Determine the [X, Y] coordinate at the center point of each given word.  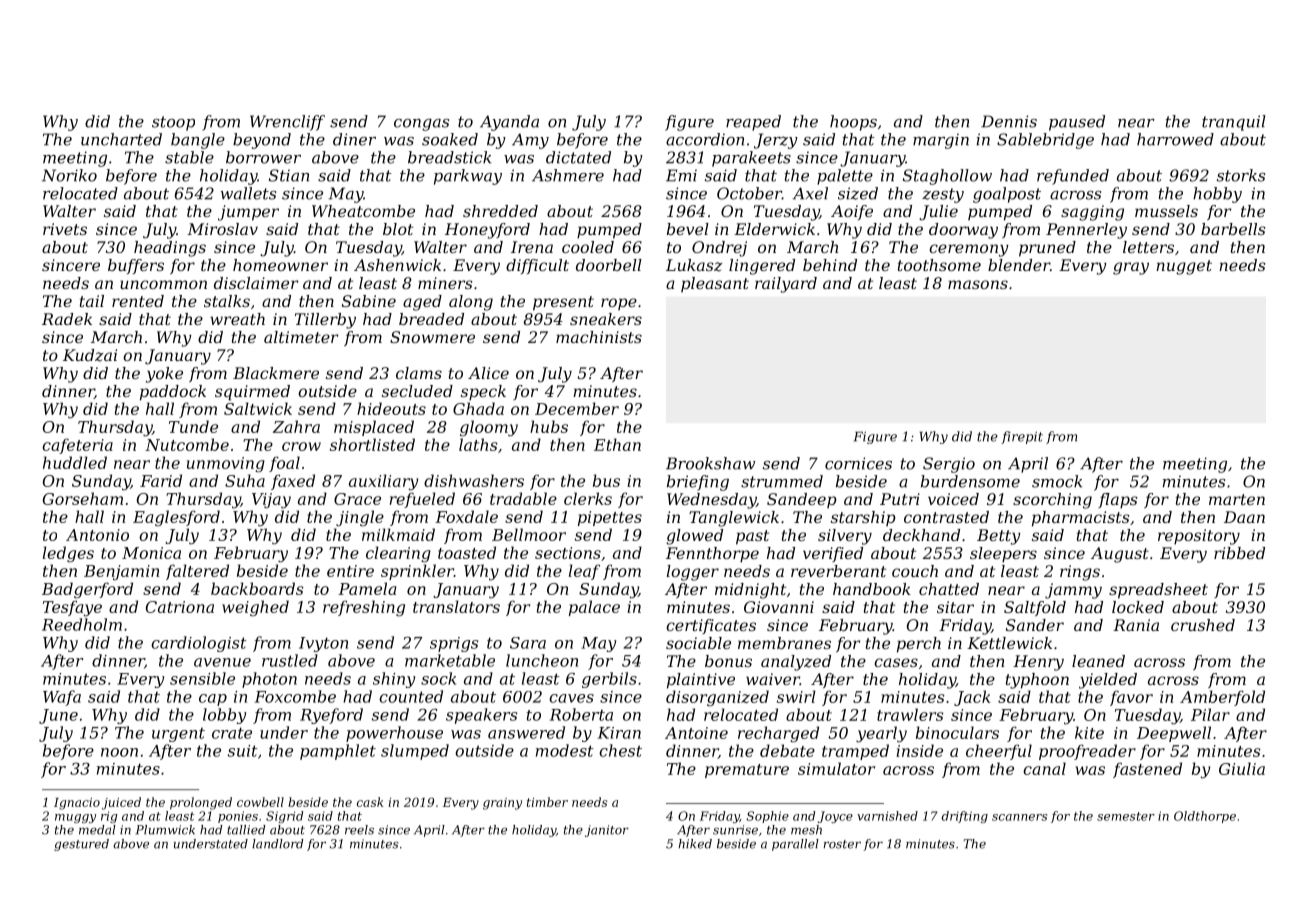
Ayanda [509, 123]
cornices [858, 463]
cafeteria [77, 446]
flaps [1118, 501]
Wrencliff [287, 123]
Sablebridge [1045, 141]
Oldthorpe [1205, 817]
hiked [695, 844]
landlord [277, 844]
